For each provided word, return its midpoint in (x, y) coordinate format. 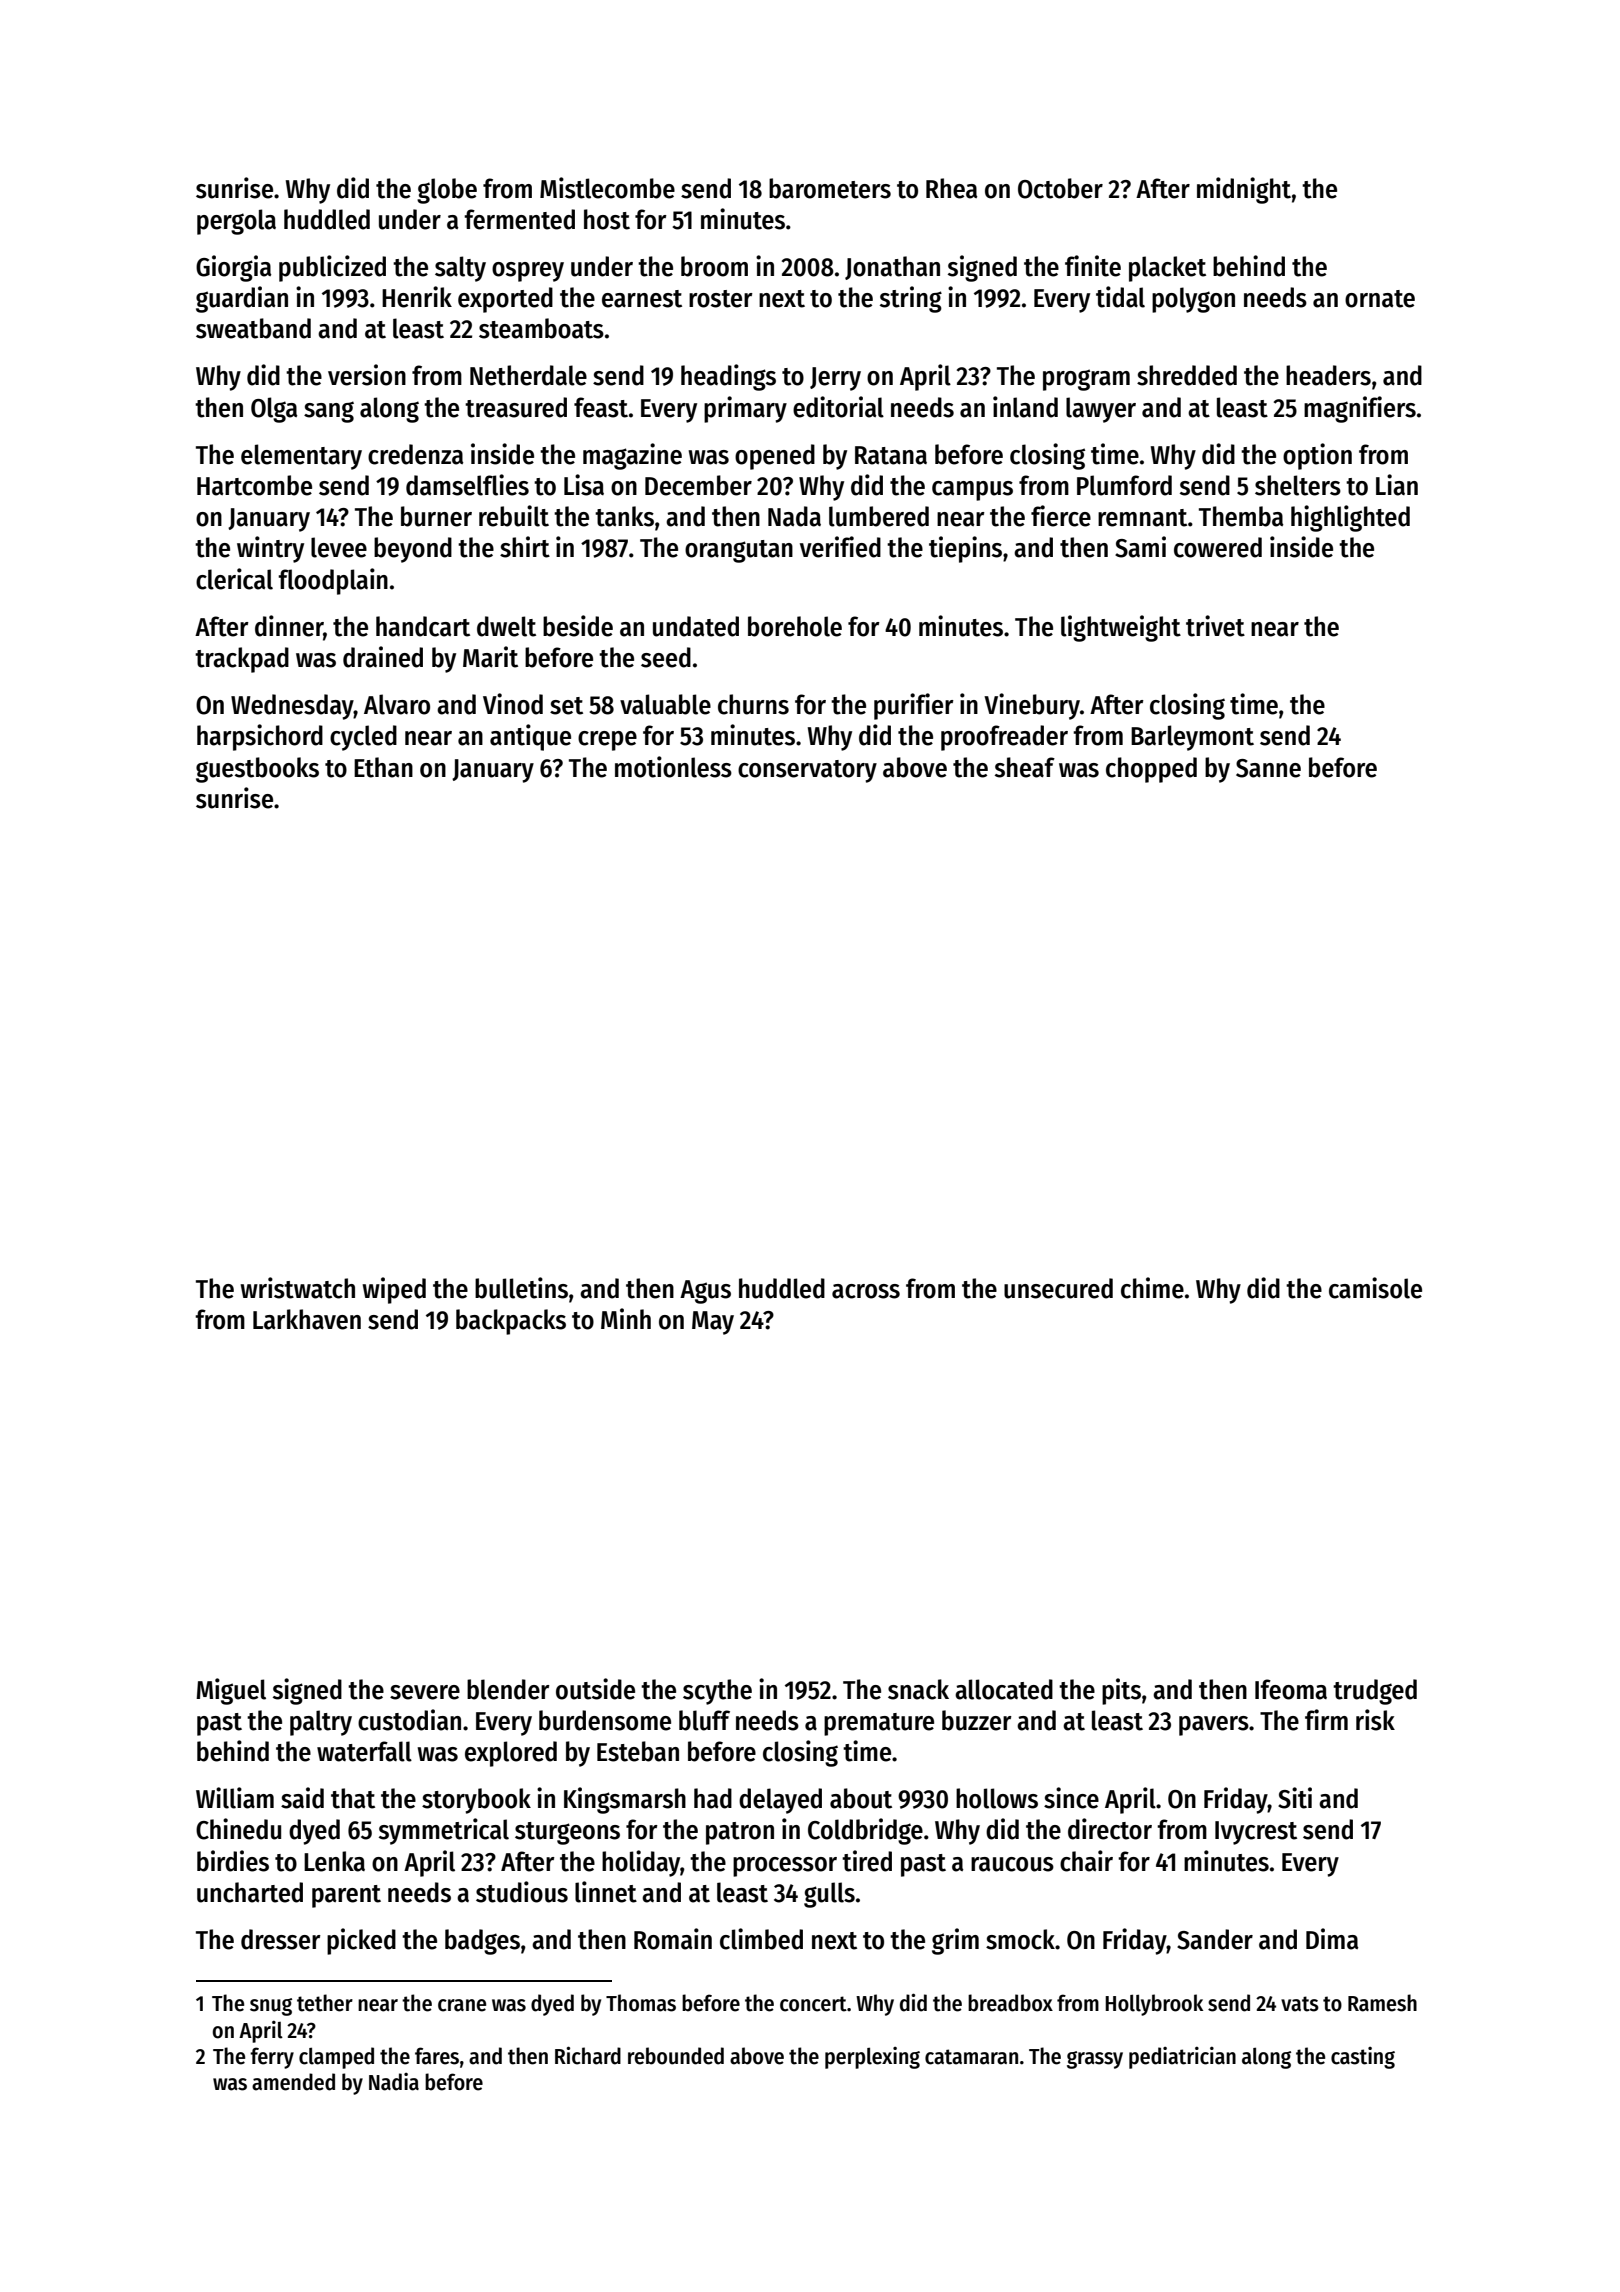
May (713, 1323)
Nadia (394, 2082)
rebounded (676, 2056)
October (1060, 188)
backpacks (511, 1322)
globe (447, 191)
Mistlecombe (607, 188)
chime (1152, 1288)
